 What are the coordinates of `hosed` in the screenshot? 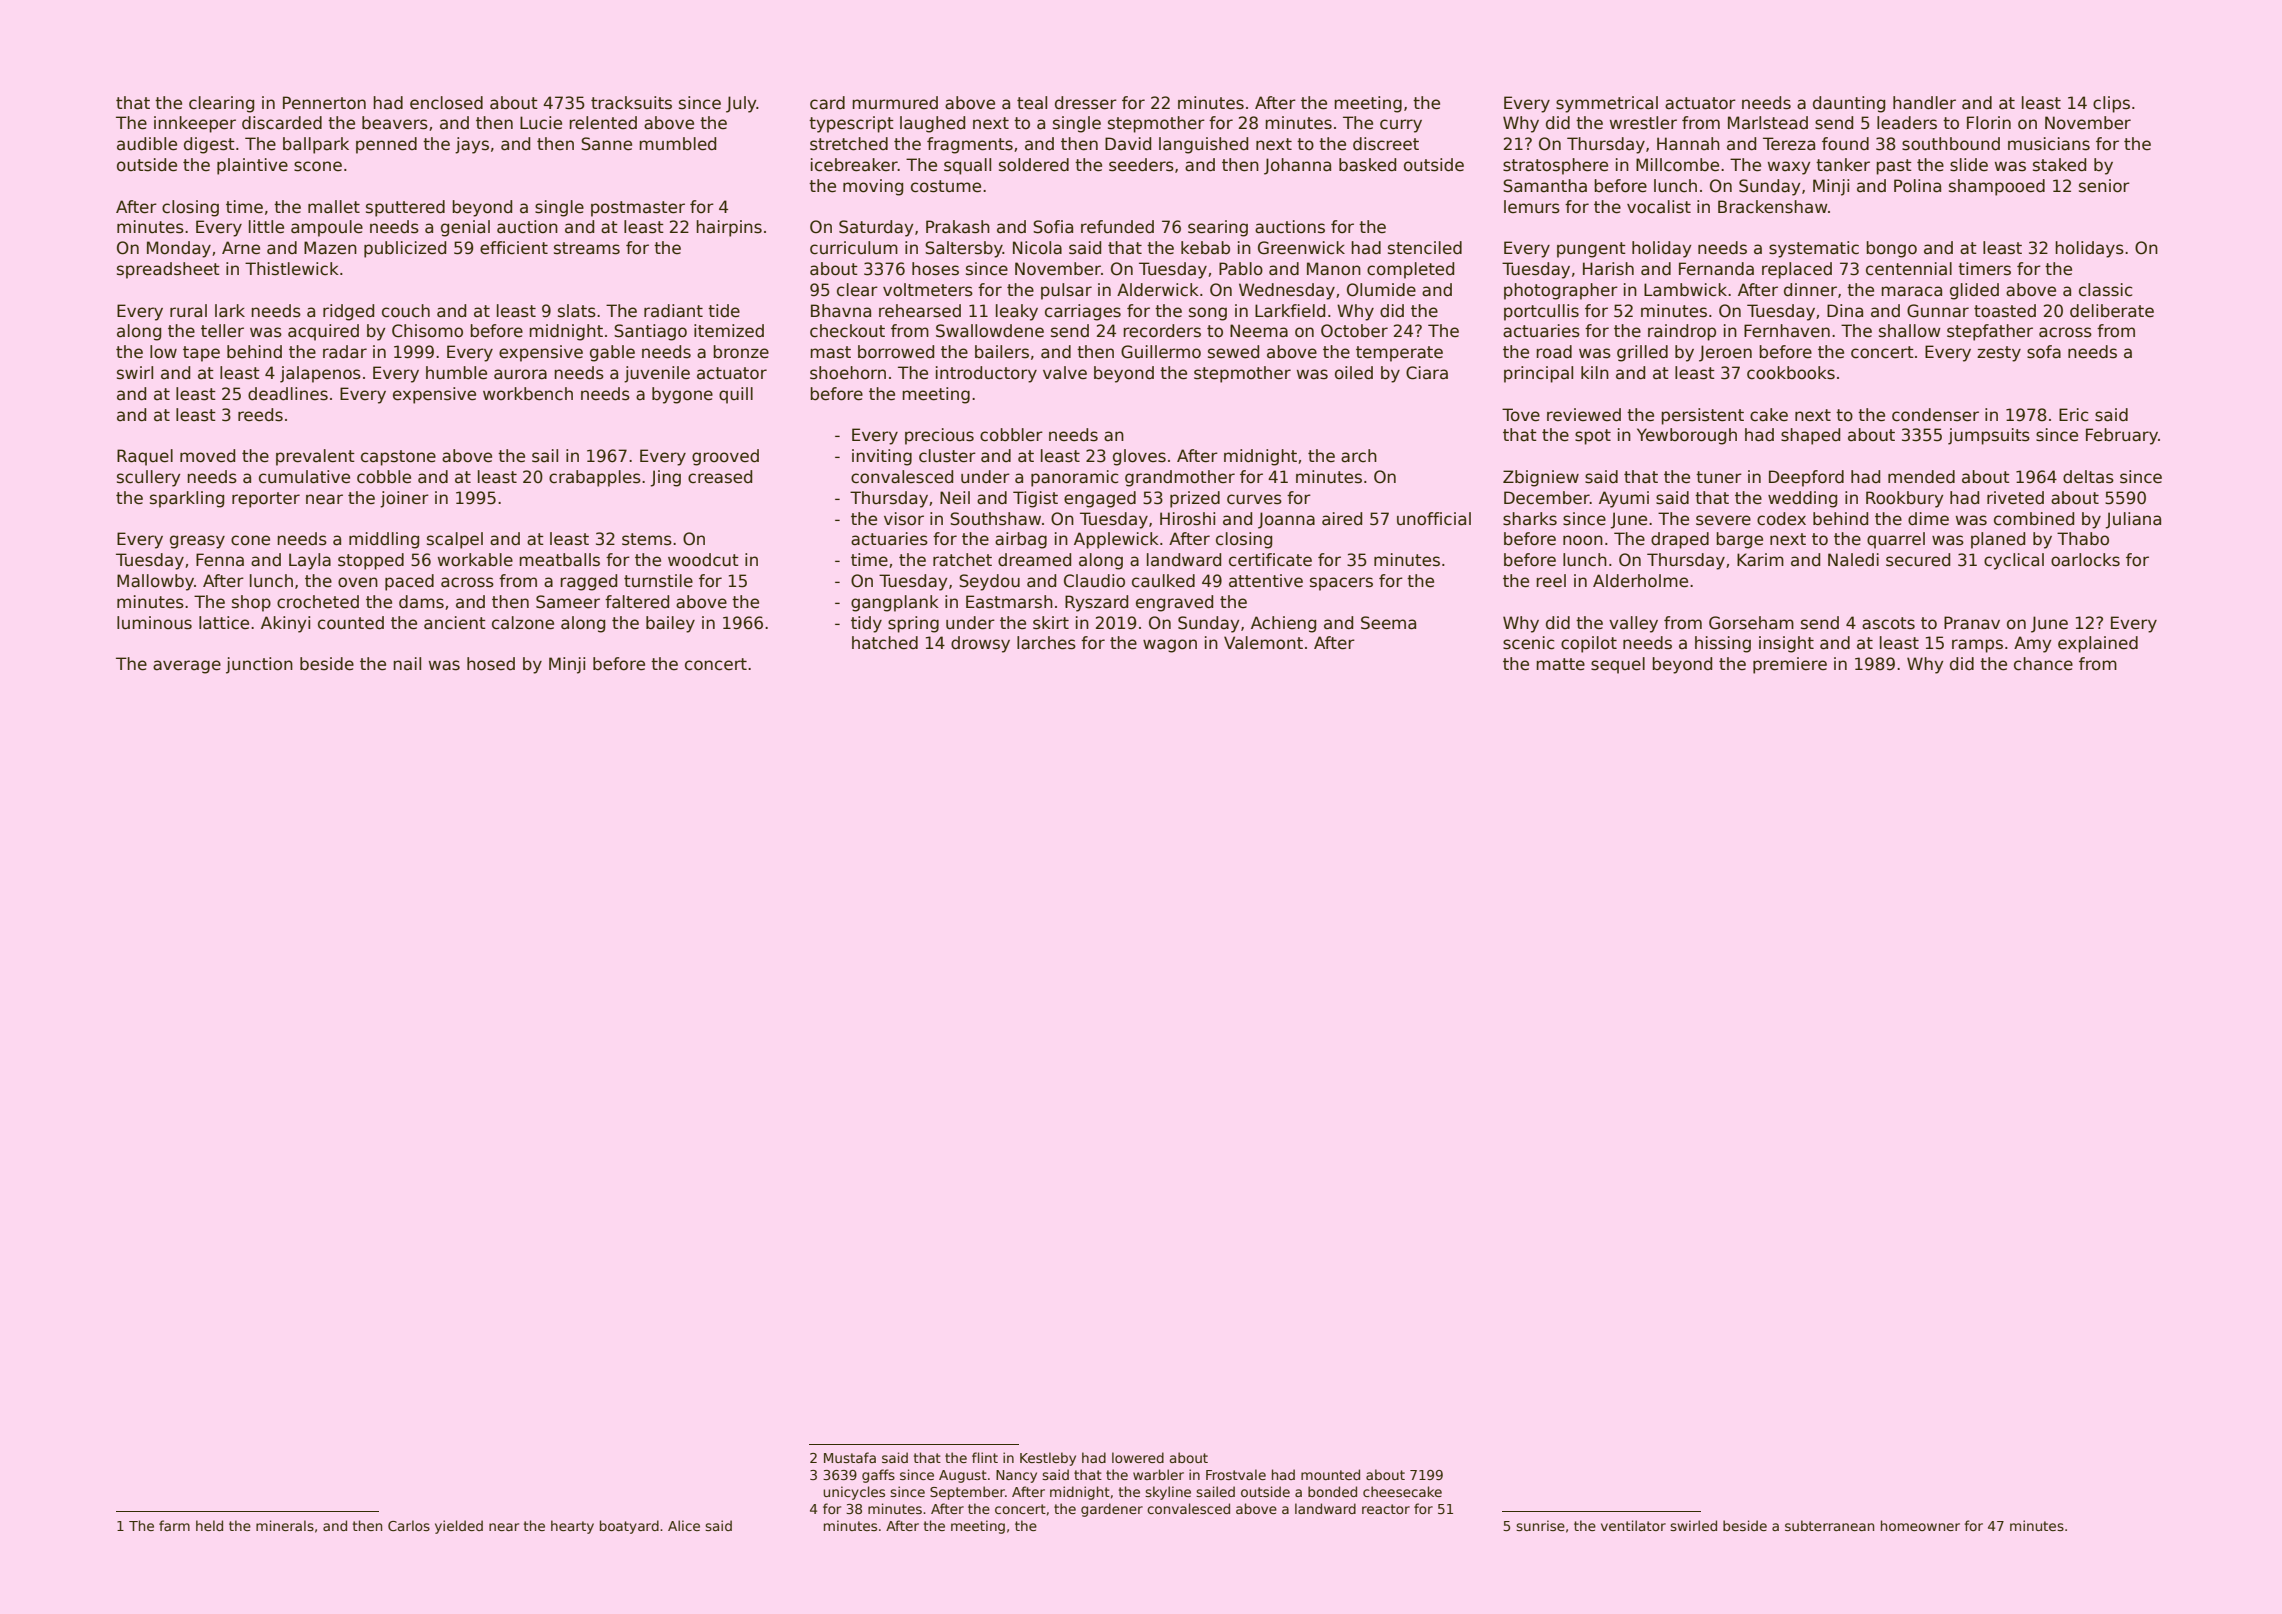 It's located at (491, 664).
